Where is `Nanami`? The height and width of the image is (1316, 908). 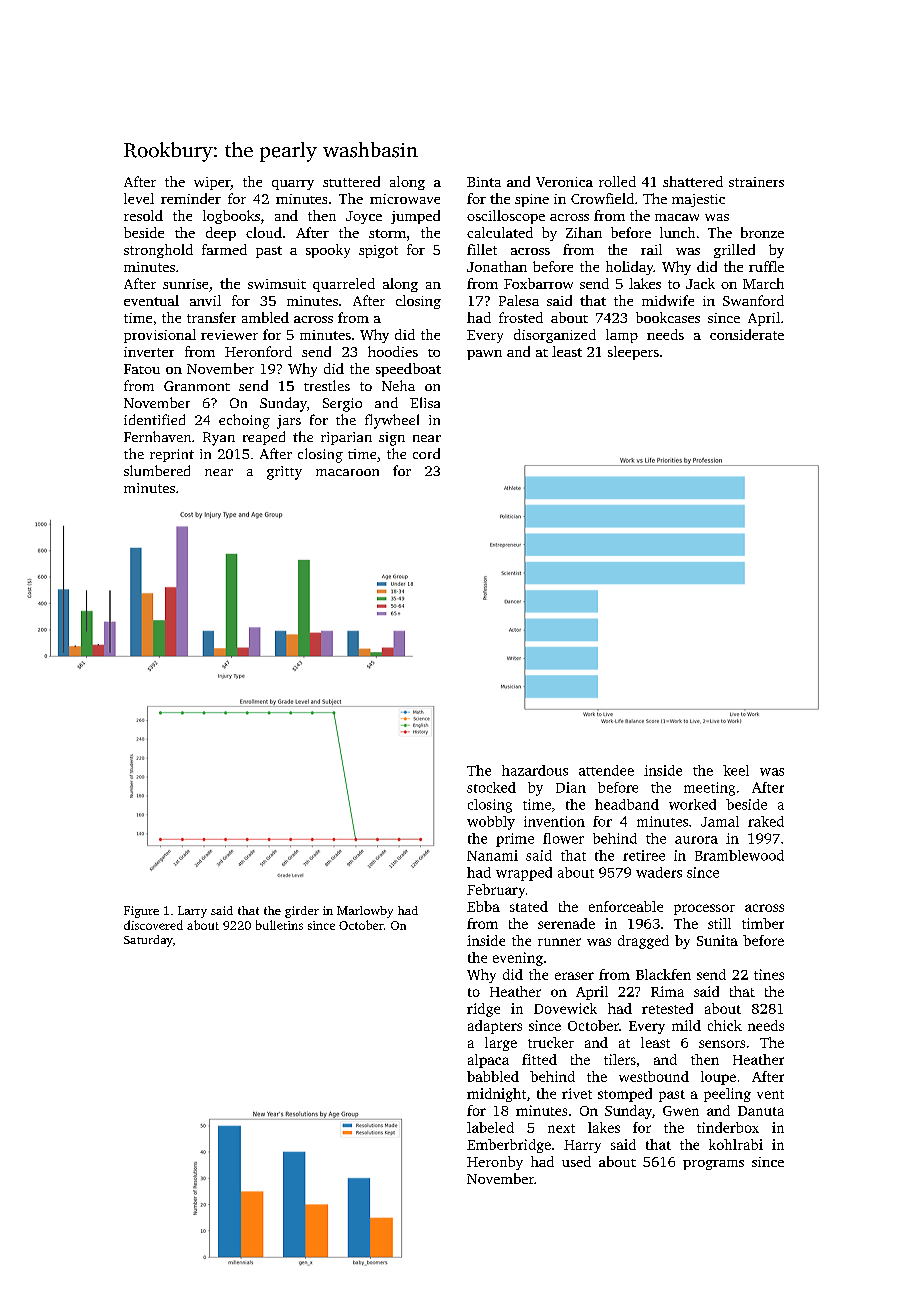
Nanami is located at coordinates (492, 855).
